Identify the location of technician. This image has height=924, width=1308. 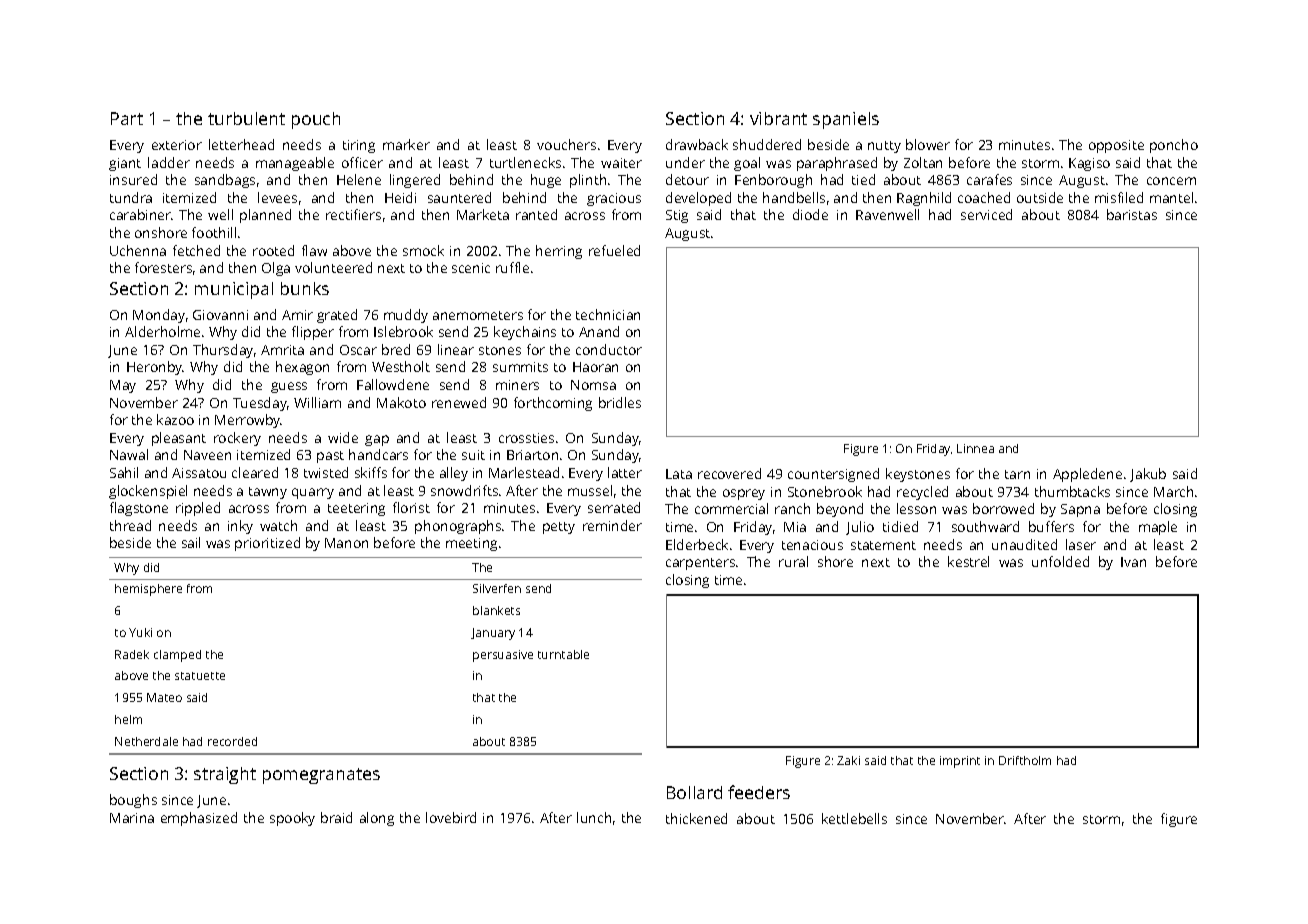
(608, 314).
